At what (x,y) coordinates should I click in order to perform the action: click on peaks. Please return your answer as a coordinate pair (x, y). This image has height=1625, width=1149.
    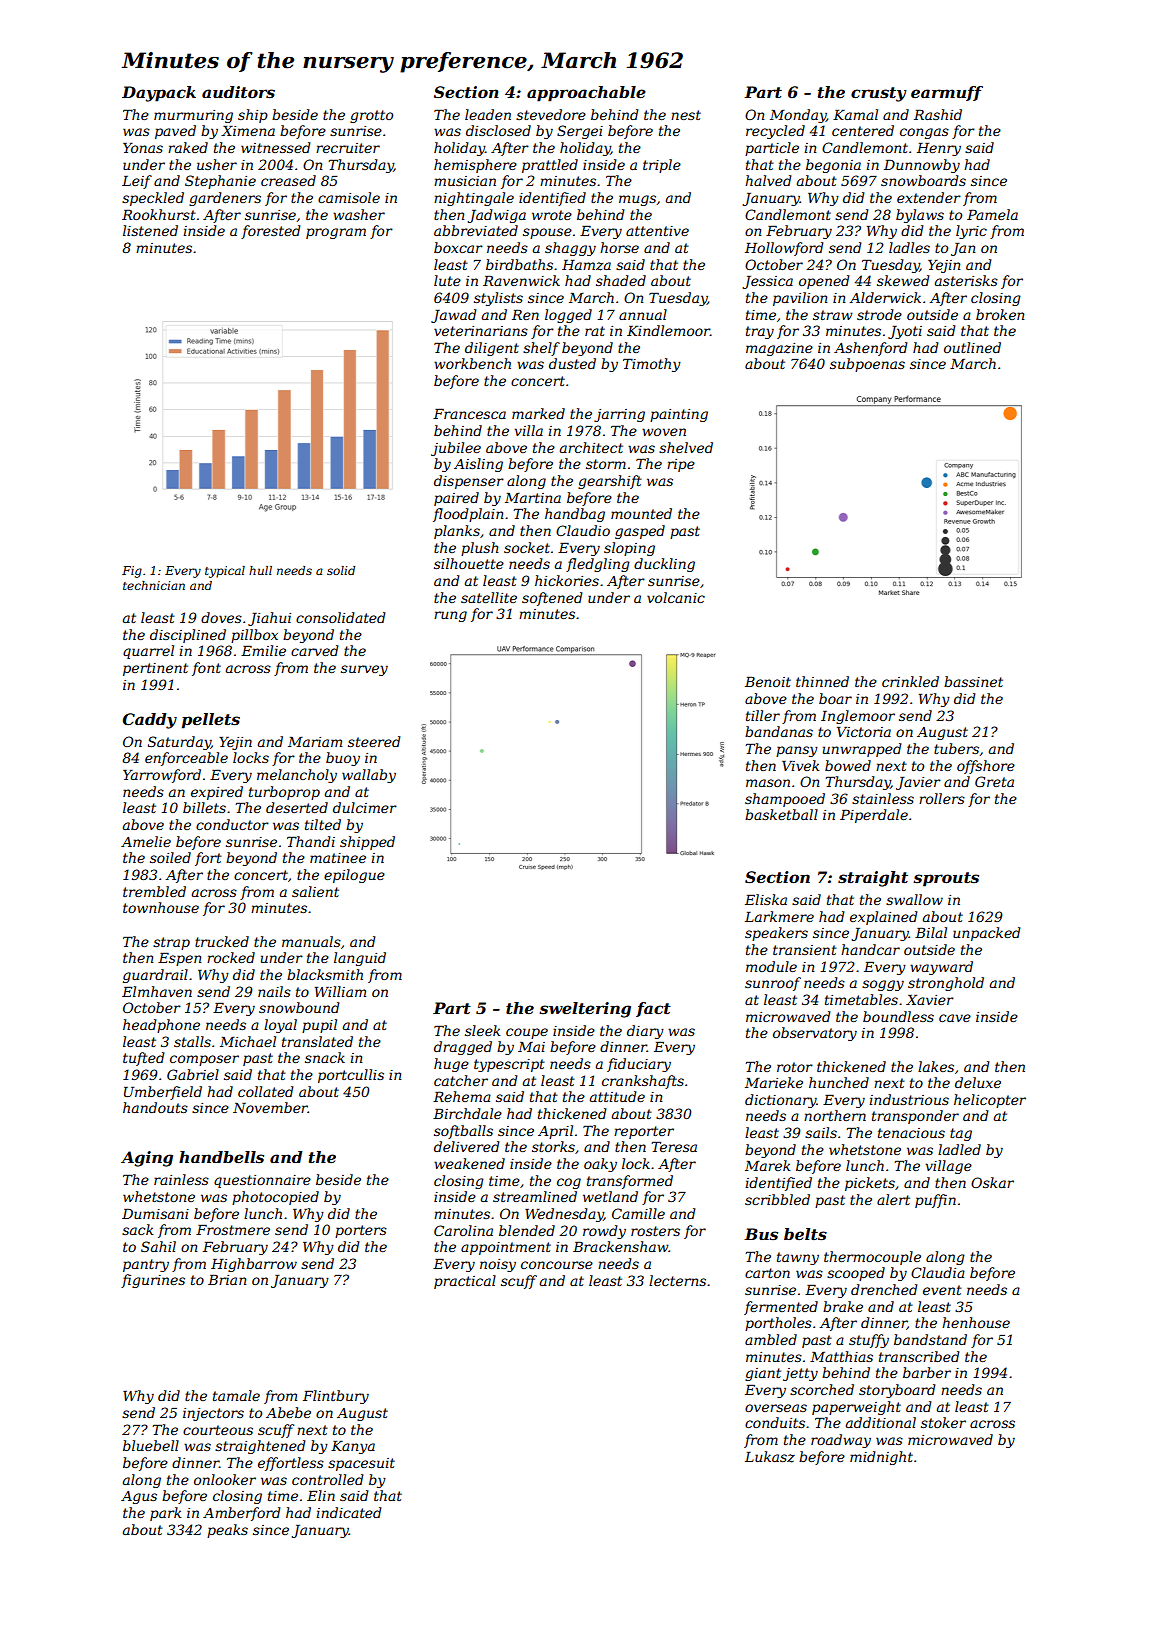
    Looking at the image, I should click on (227, 1531).
